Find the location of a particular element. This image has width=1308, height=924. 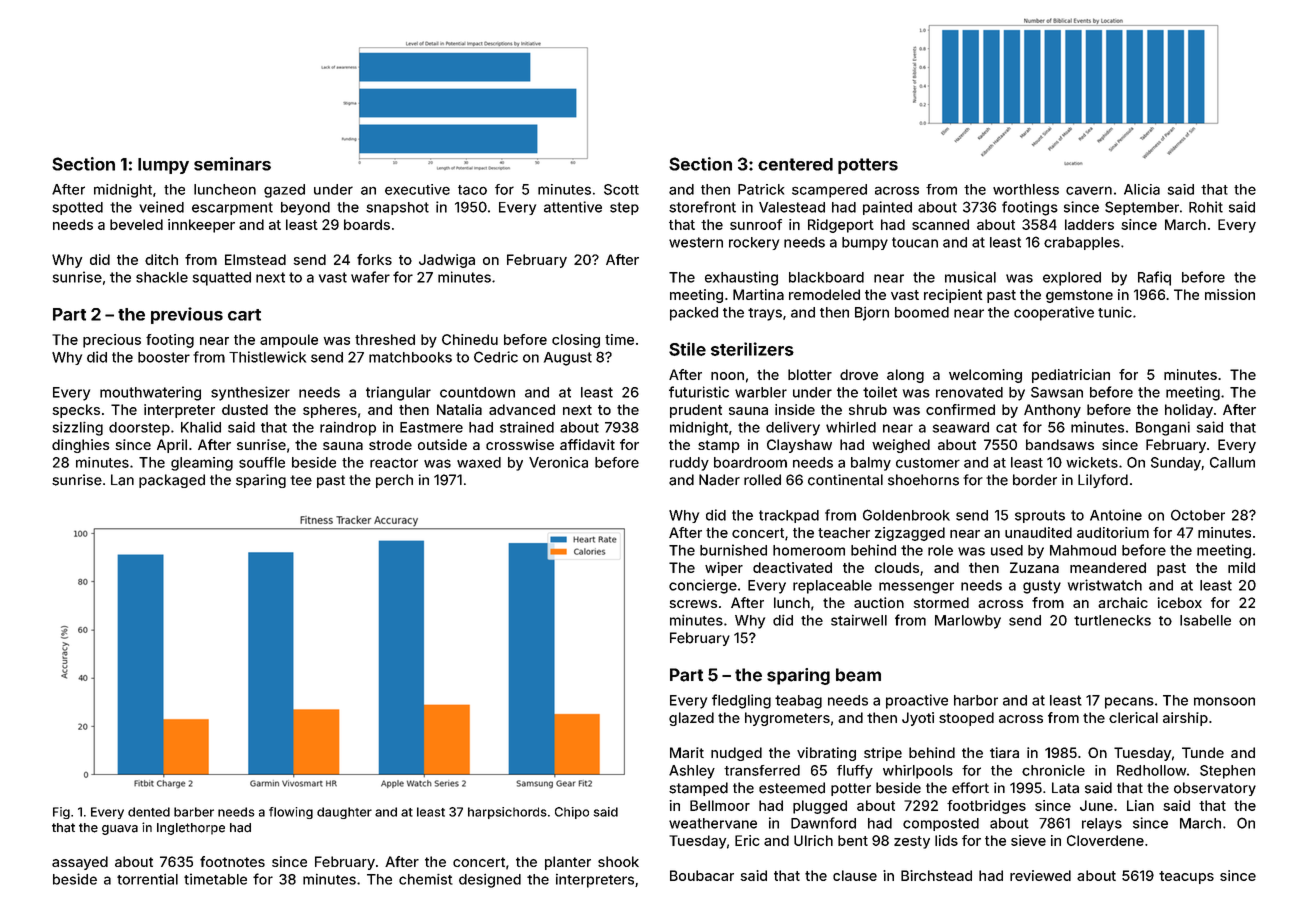

Isabelle is located at coordinates (1205, 620).
